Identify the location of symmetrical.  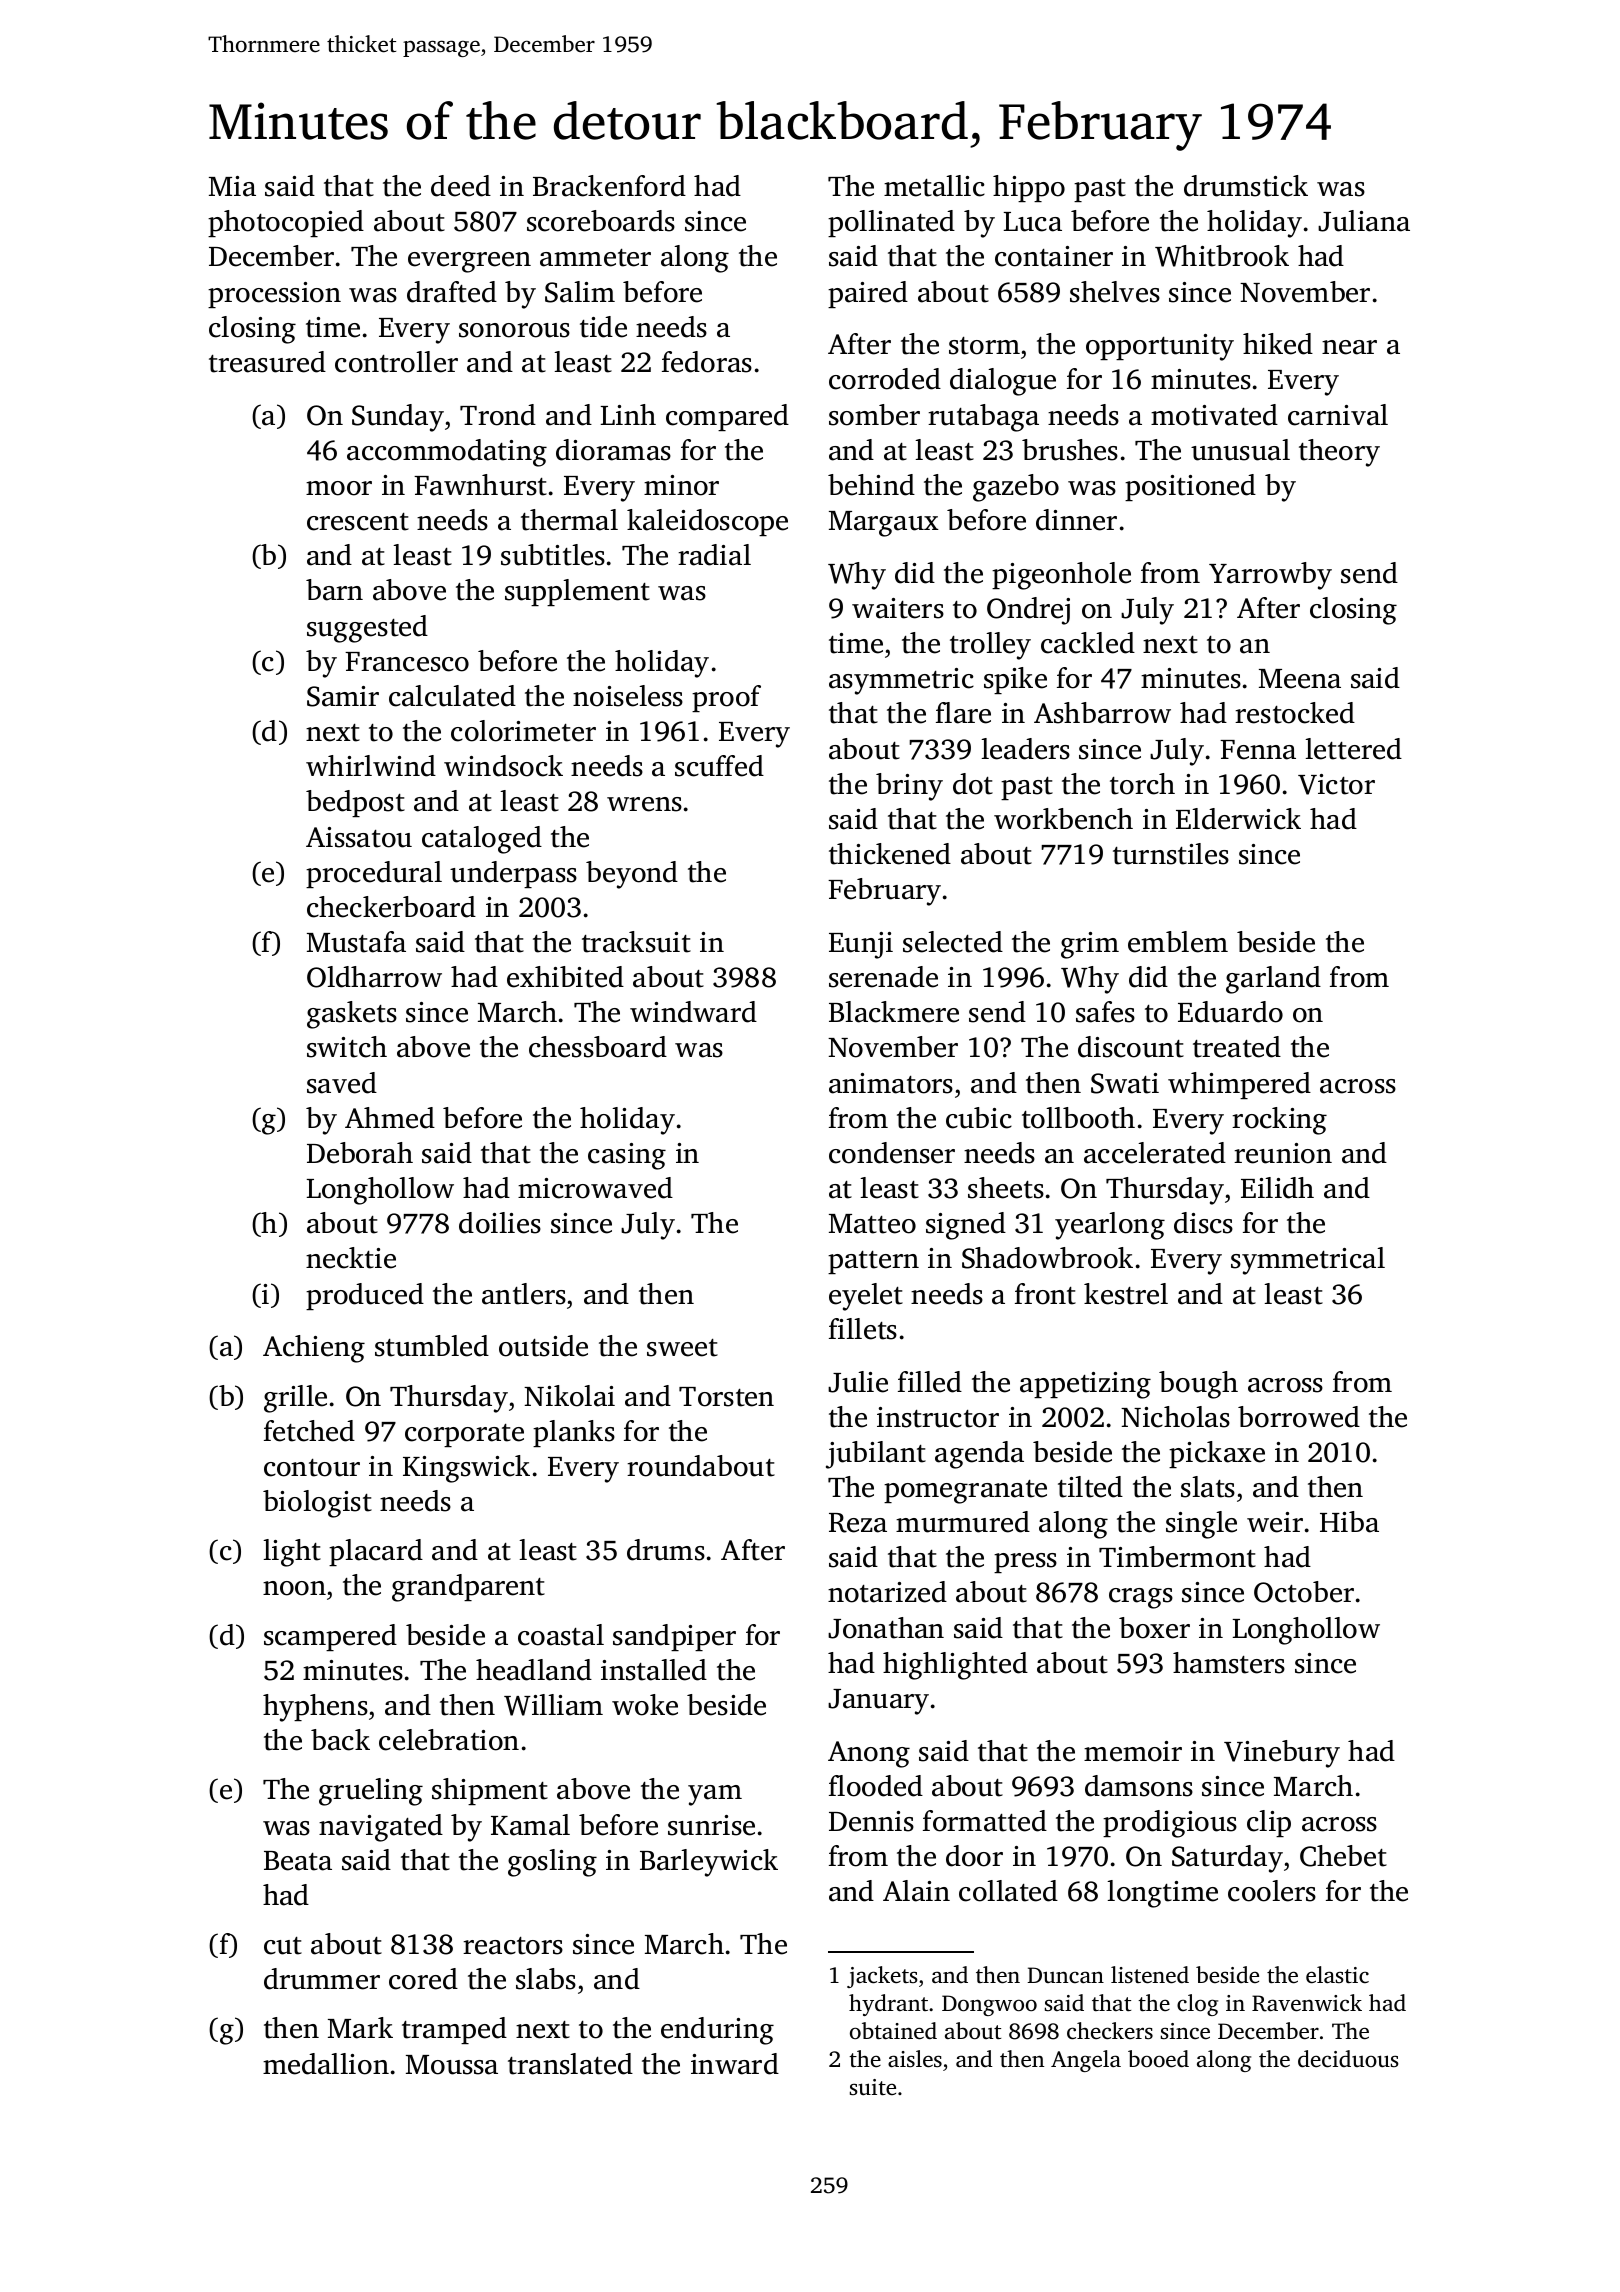
(1308, 1261).
